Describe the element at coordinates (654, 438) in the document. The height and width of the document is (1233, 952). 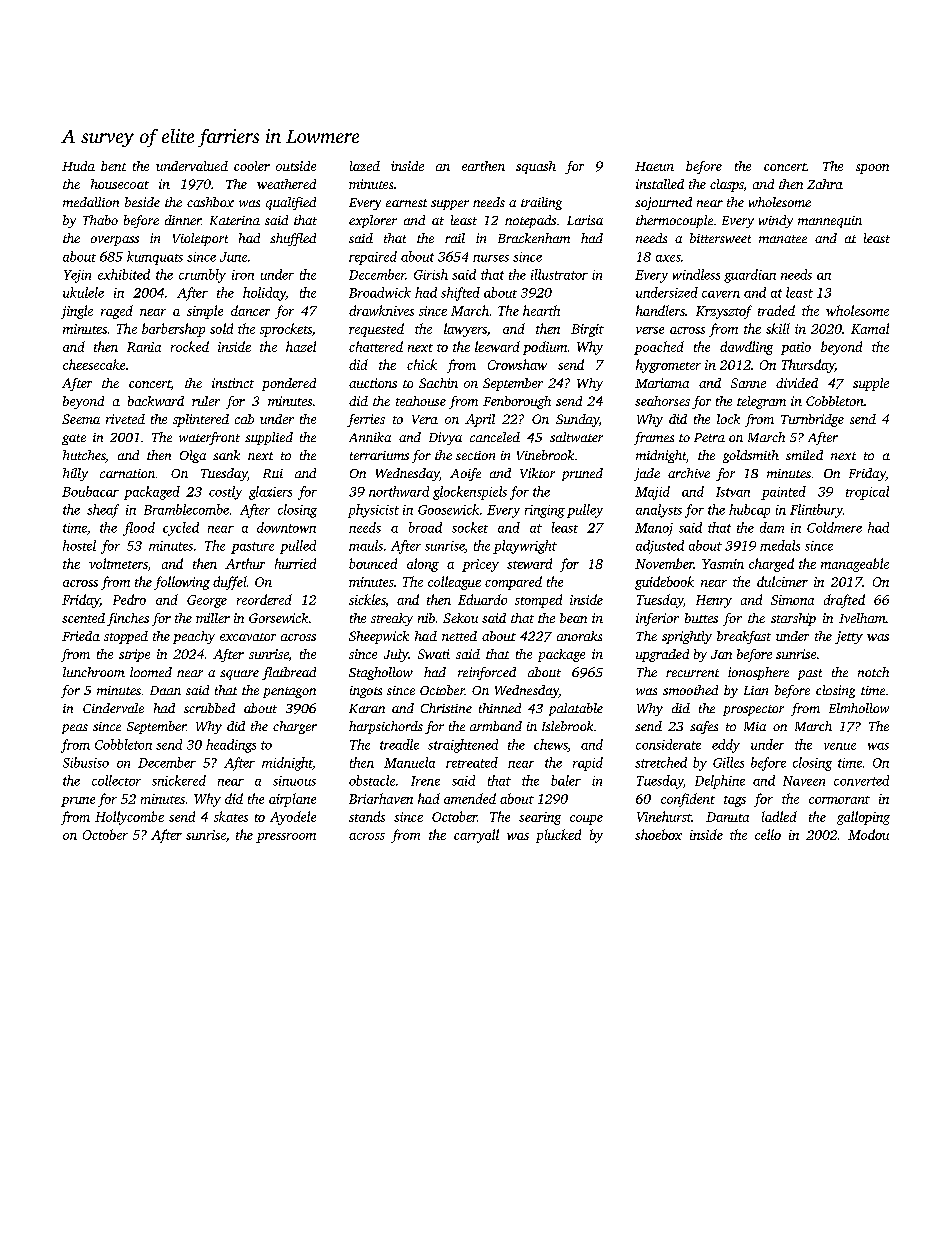
I see `frames` at that location.
